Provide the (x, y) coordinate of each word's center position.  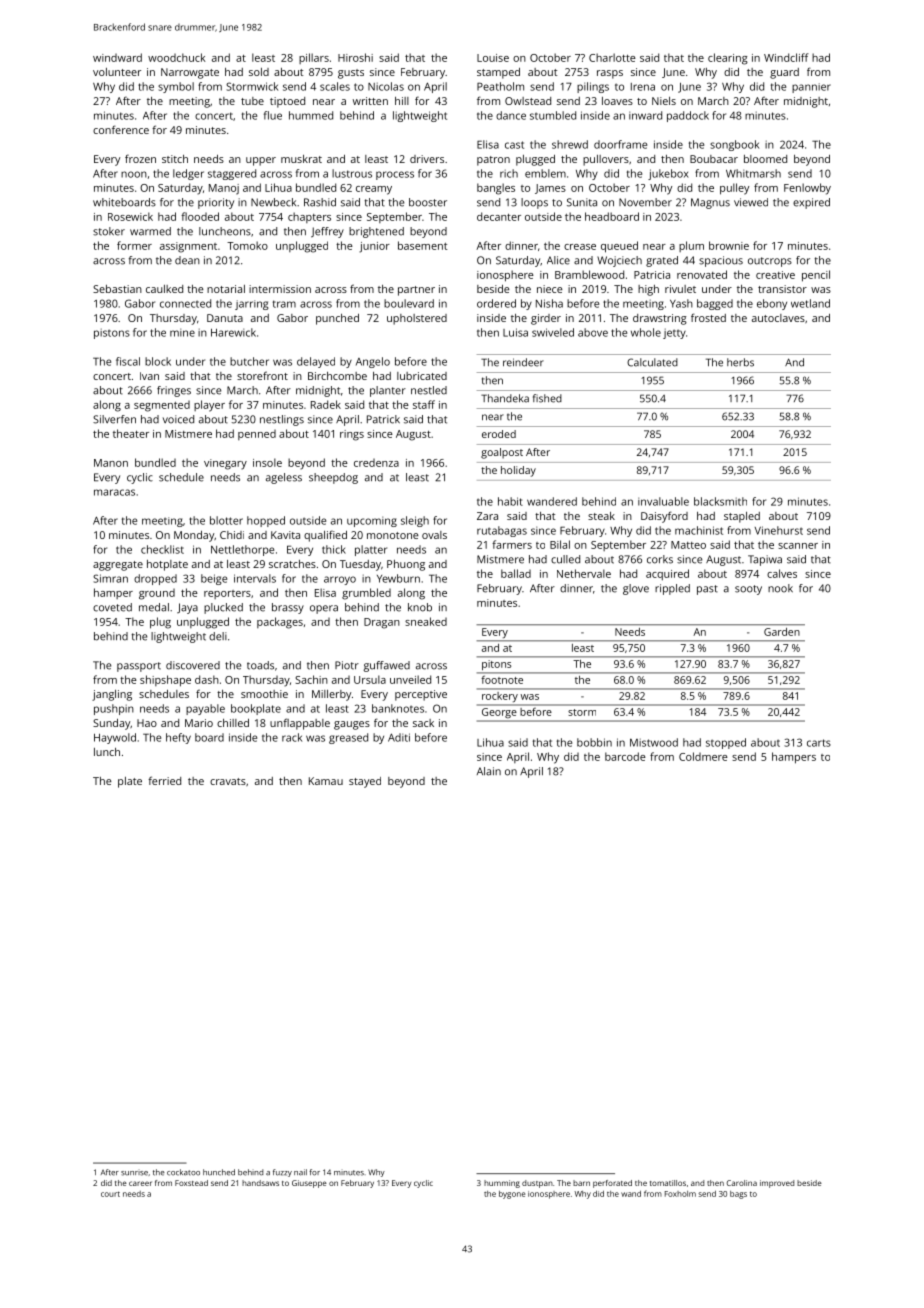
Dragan (382, 623)
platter (371, 550)
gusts (351, 74)
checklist (162, 549)
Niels (664, 101)
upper (261, 161)
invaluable (663, 501)
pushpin (114, 709)
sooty (748, 590)
